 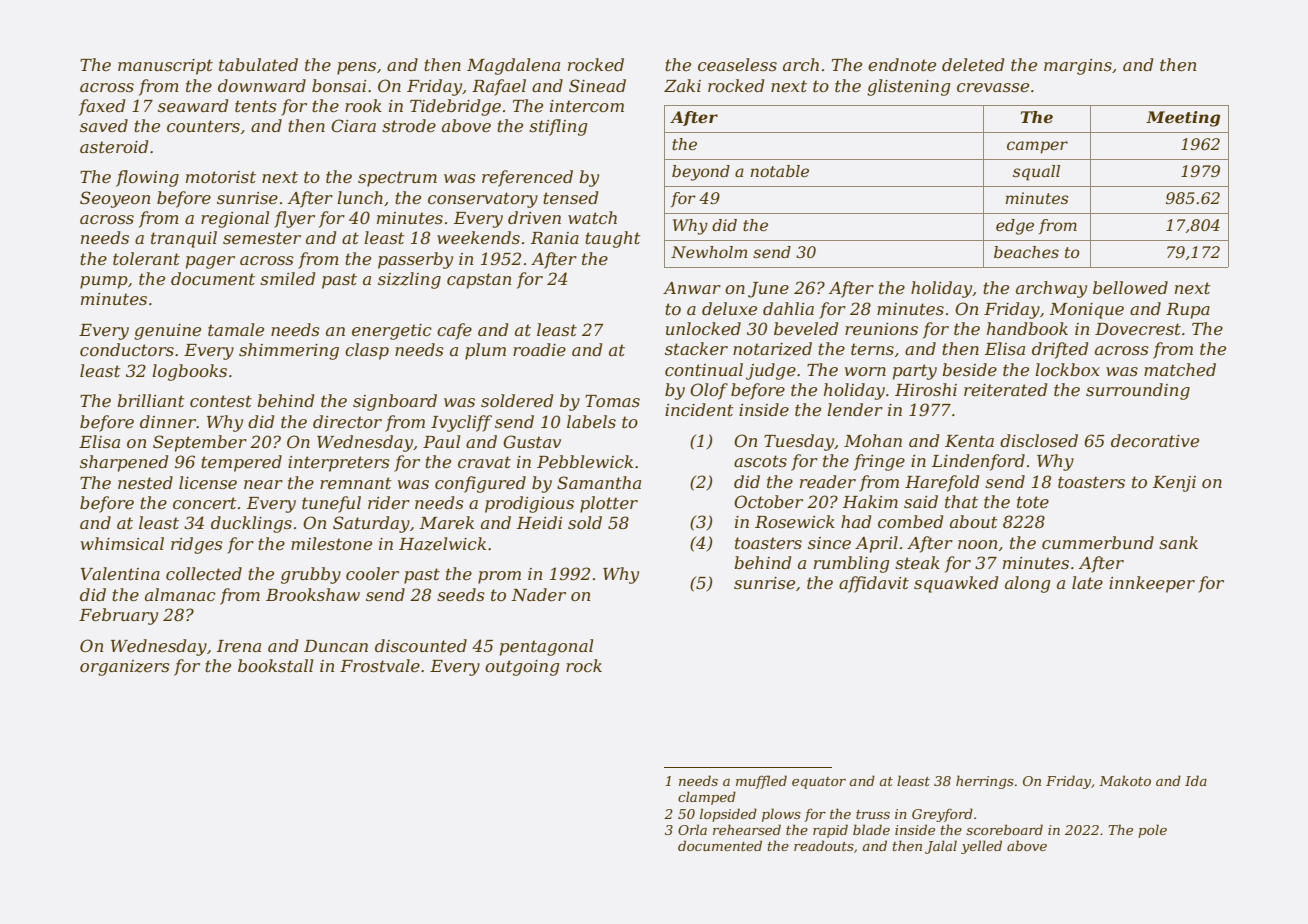 I want to click on equator, so click(x=819, y=783).
